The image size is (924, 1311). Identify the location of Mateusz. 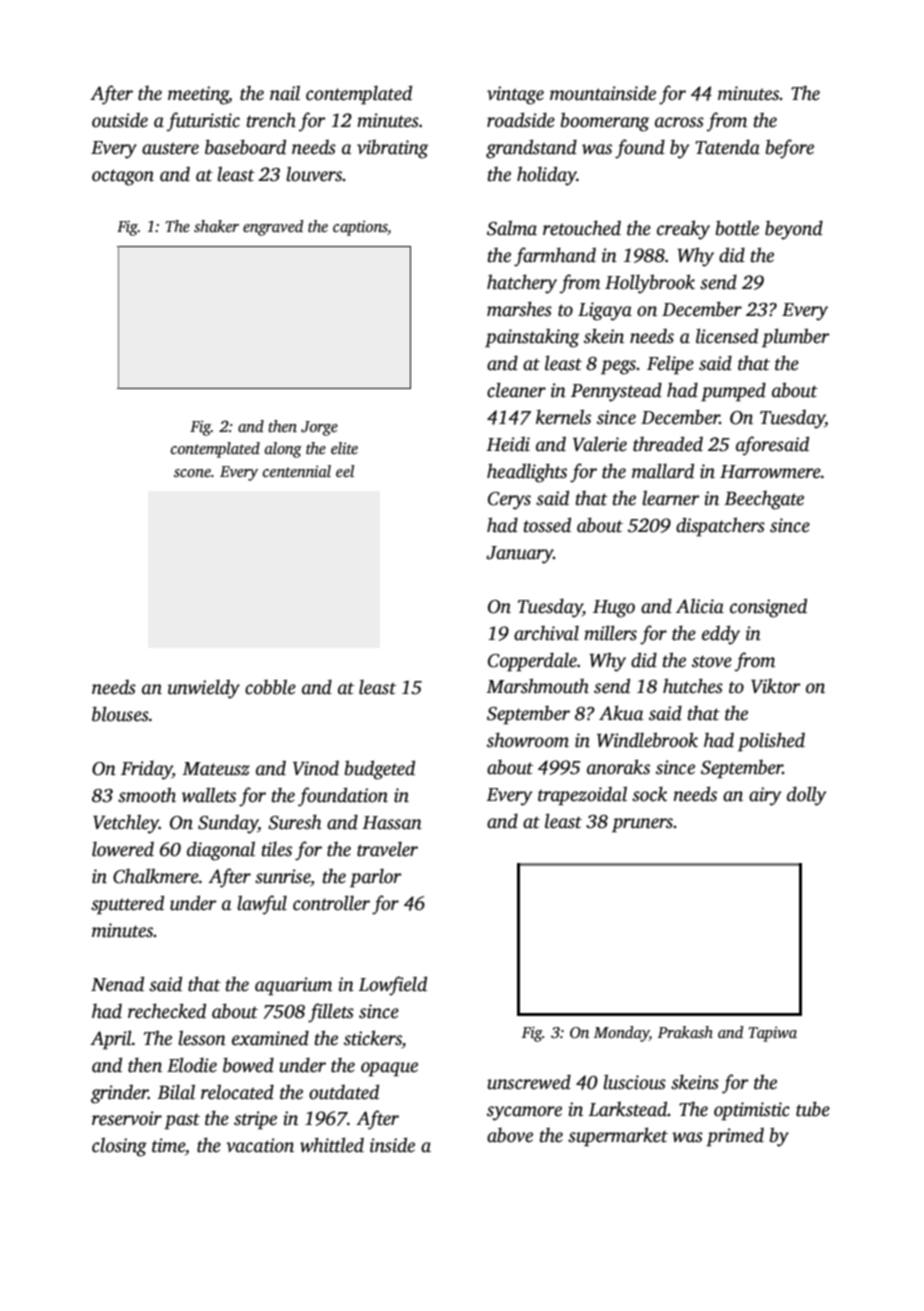
(216, 769).
